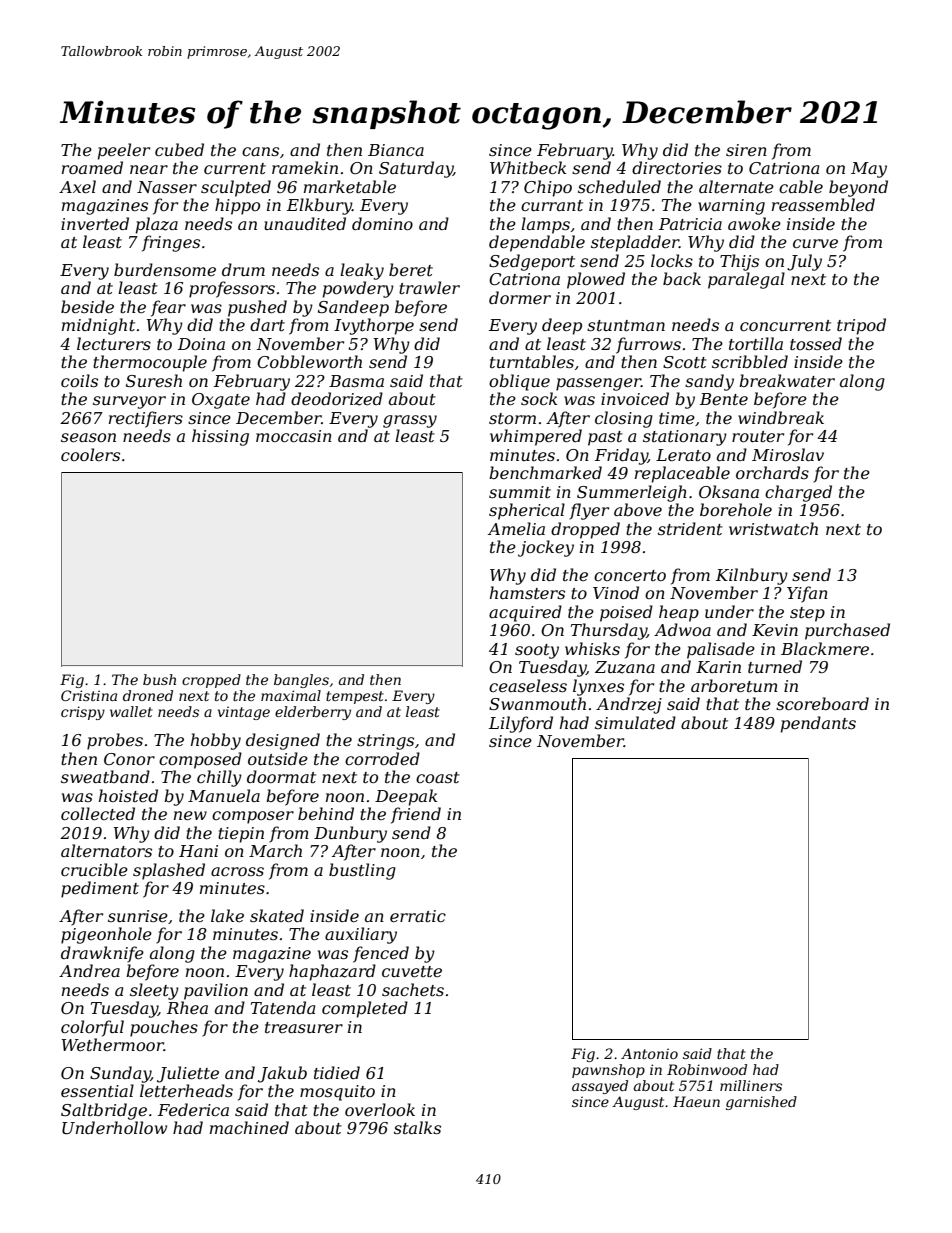  Describe the element at coordinates (104, 1111) in the document. I see `Saltbridge` at that location.
